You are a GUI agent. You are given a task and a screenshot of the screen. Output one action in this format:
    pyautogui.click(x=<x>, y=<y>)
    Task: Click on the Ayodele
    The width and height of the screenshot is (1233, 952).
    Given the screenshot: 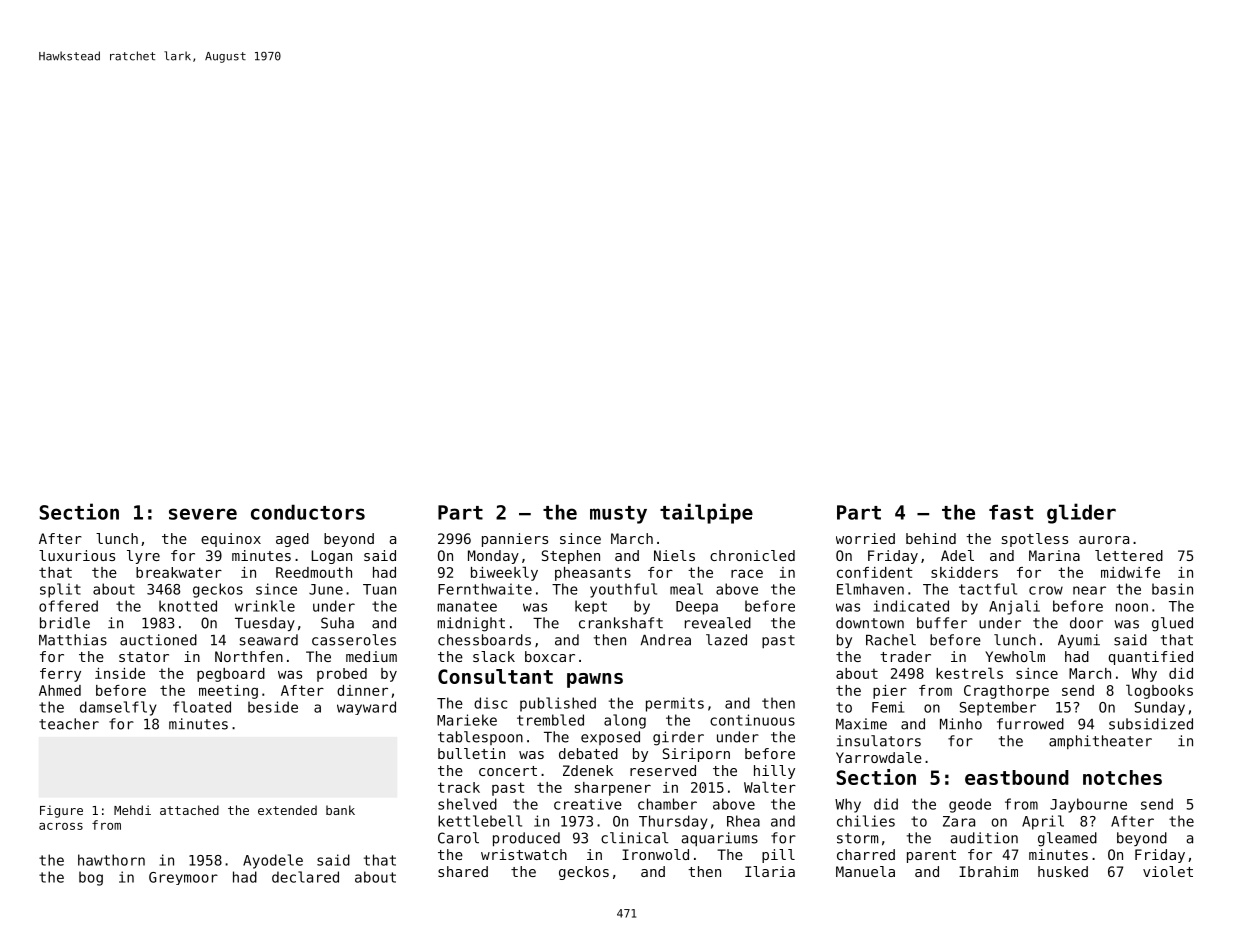 What is the action you would take?
    pyautogui.click(x=273, y=861)
